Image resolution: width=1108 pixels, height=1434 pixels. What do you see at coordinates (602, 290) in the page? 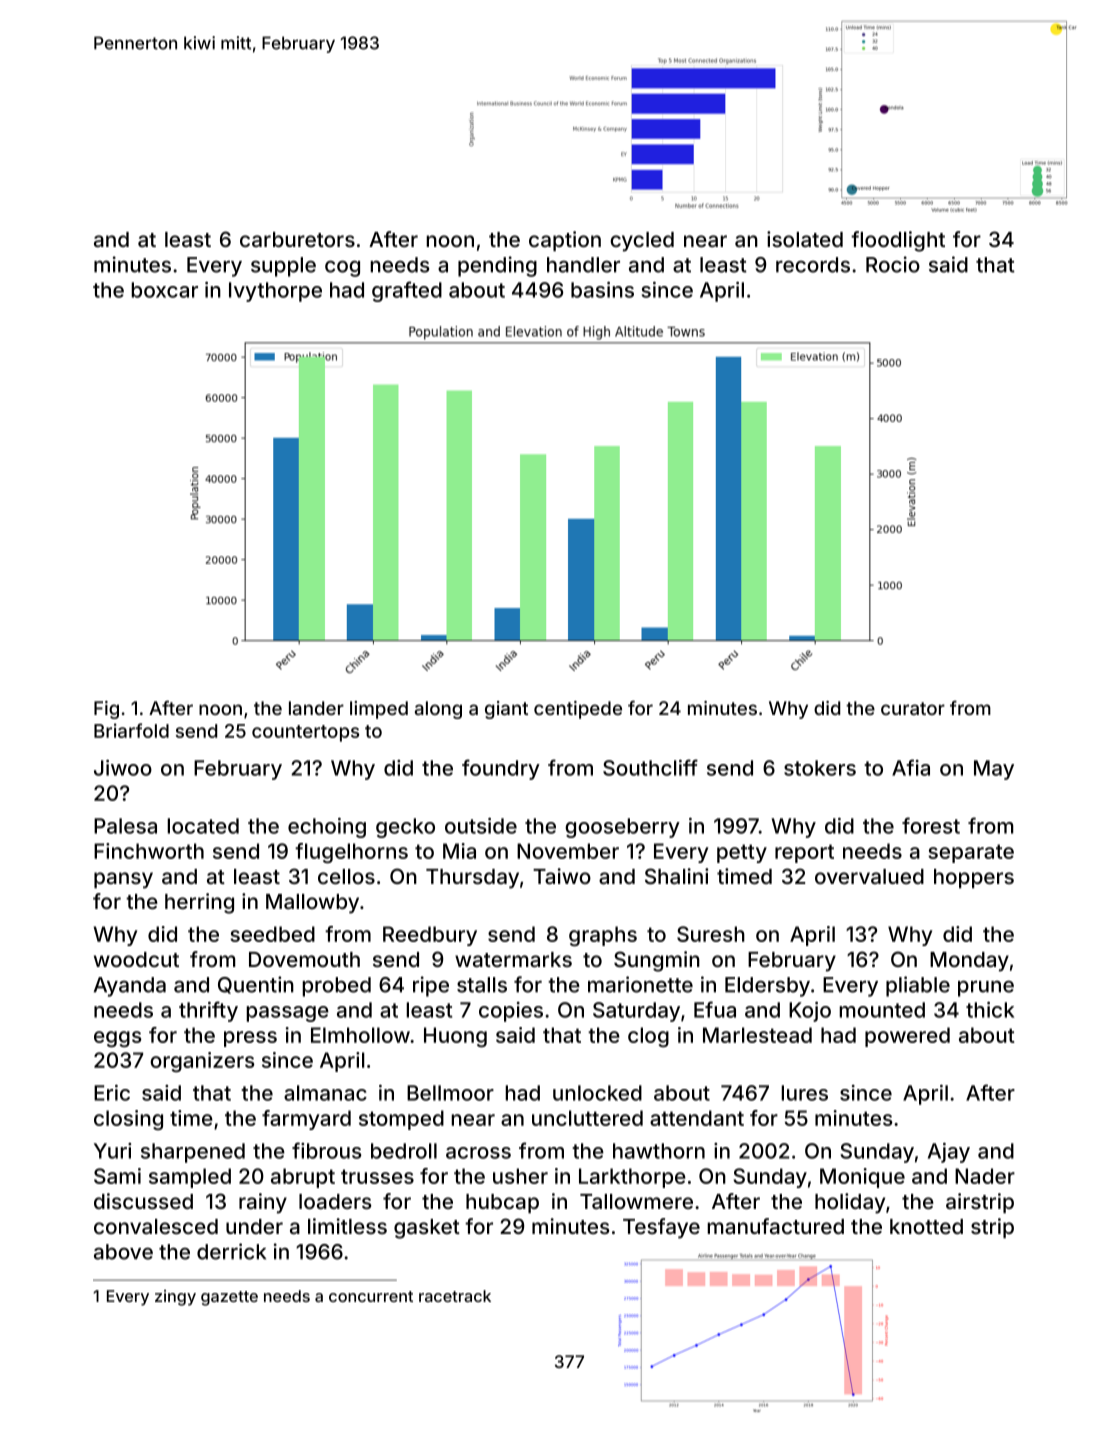
I see `basins` at bounding box center [602, 290].
